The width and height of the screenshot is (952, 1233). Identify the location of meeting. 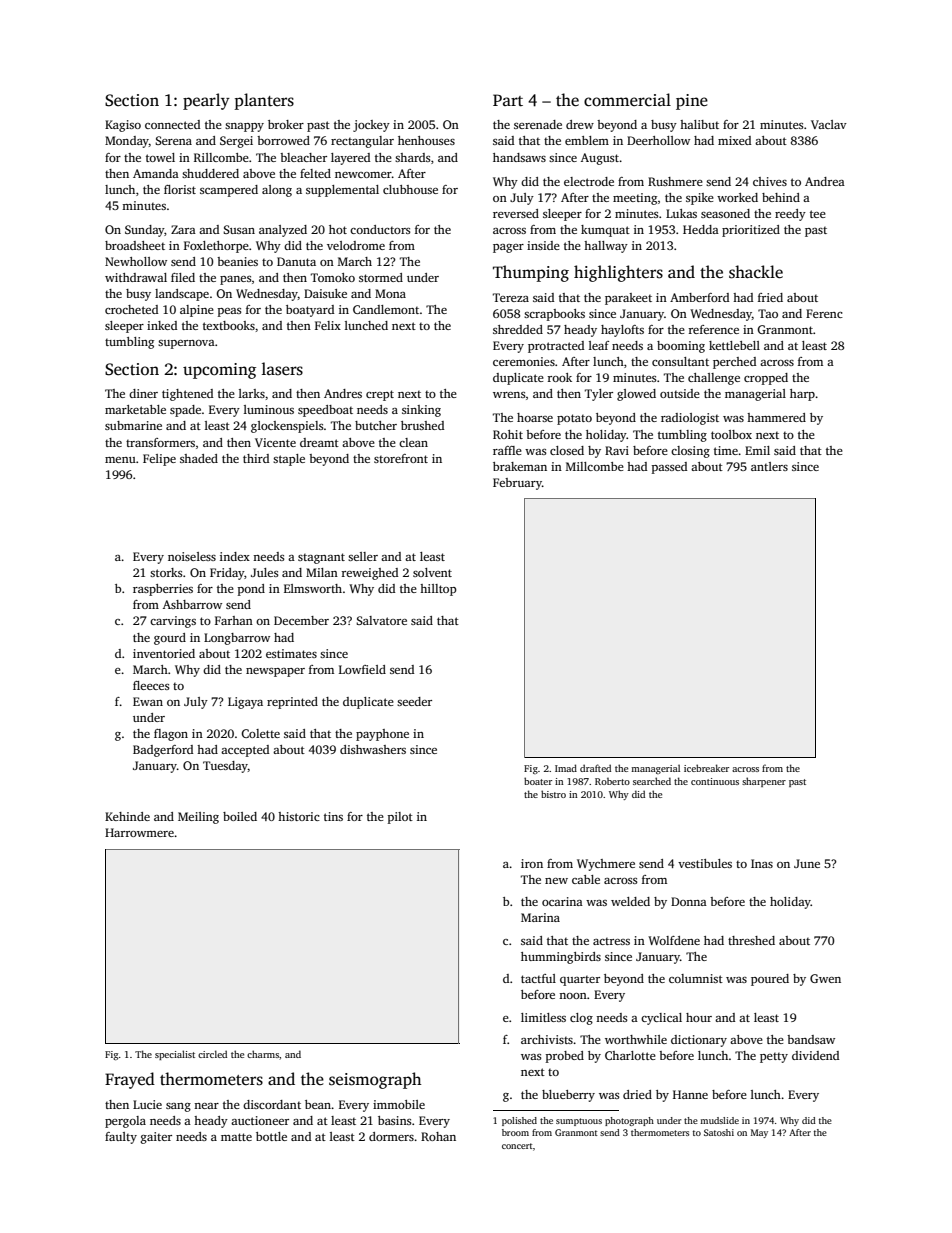
(635, 199).
